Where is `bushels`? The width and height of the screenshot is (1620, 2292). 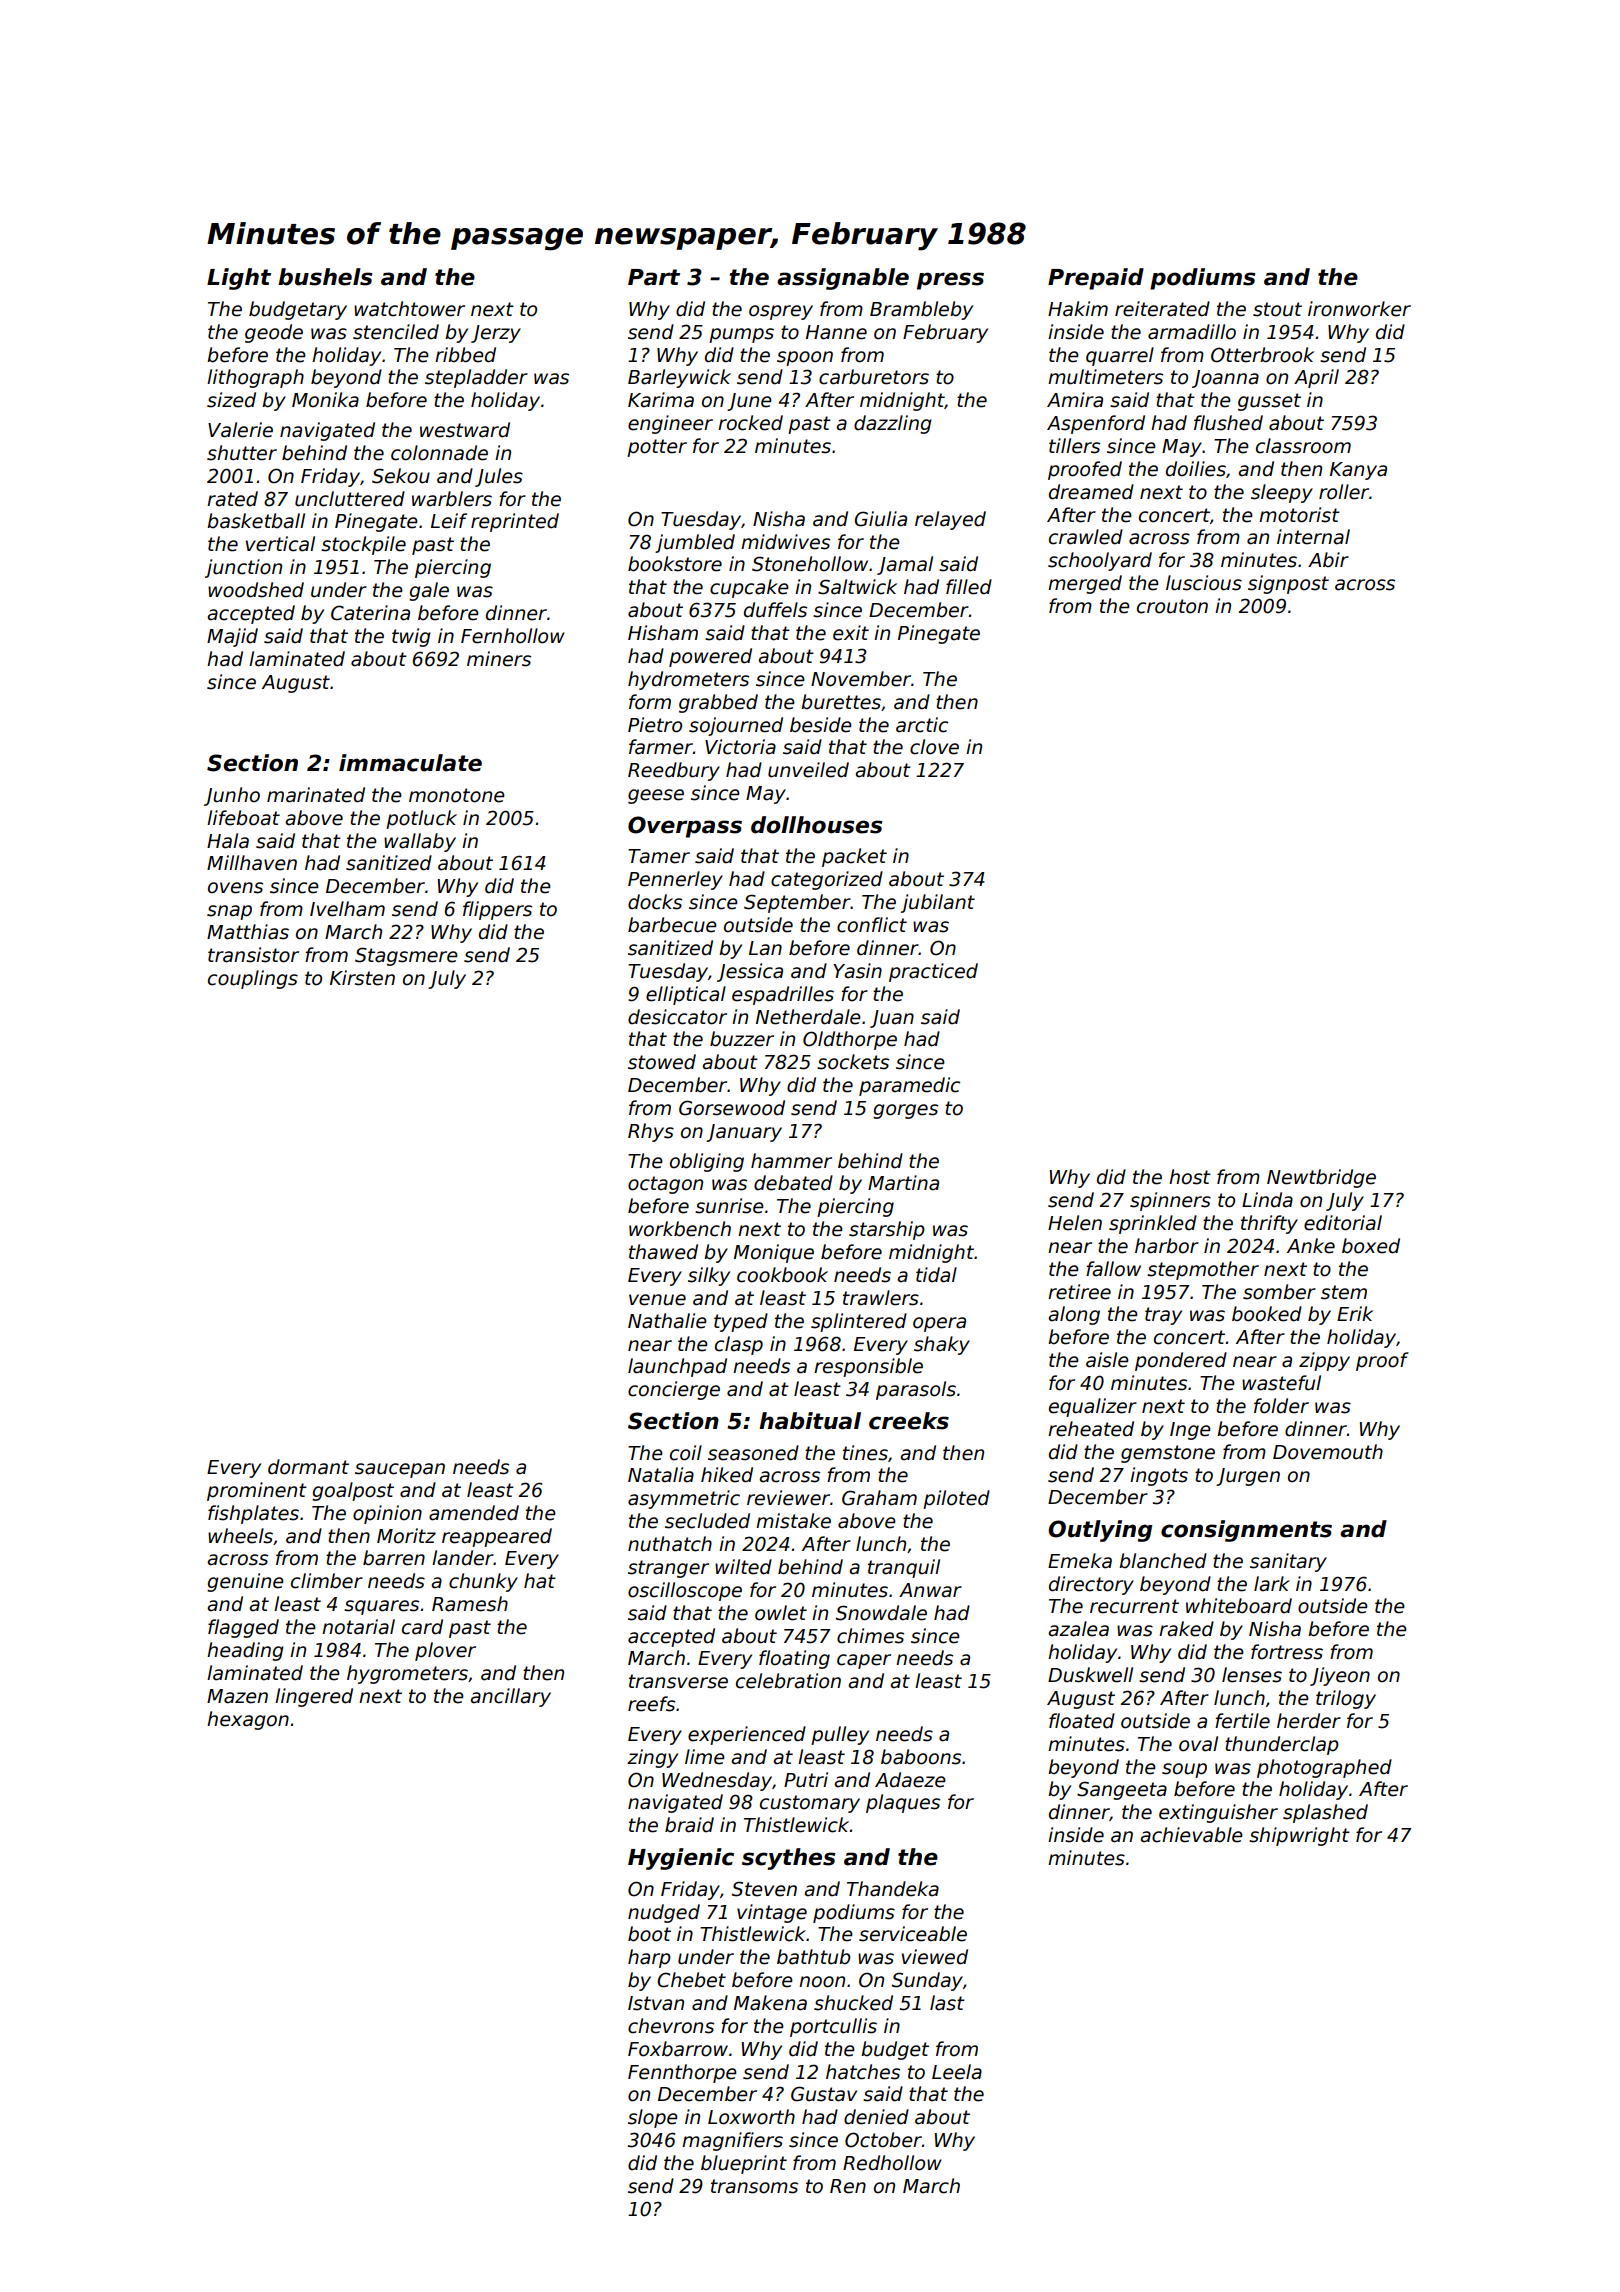 bushels is located at coordinates (325, 277).
